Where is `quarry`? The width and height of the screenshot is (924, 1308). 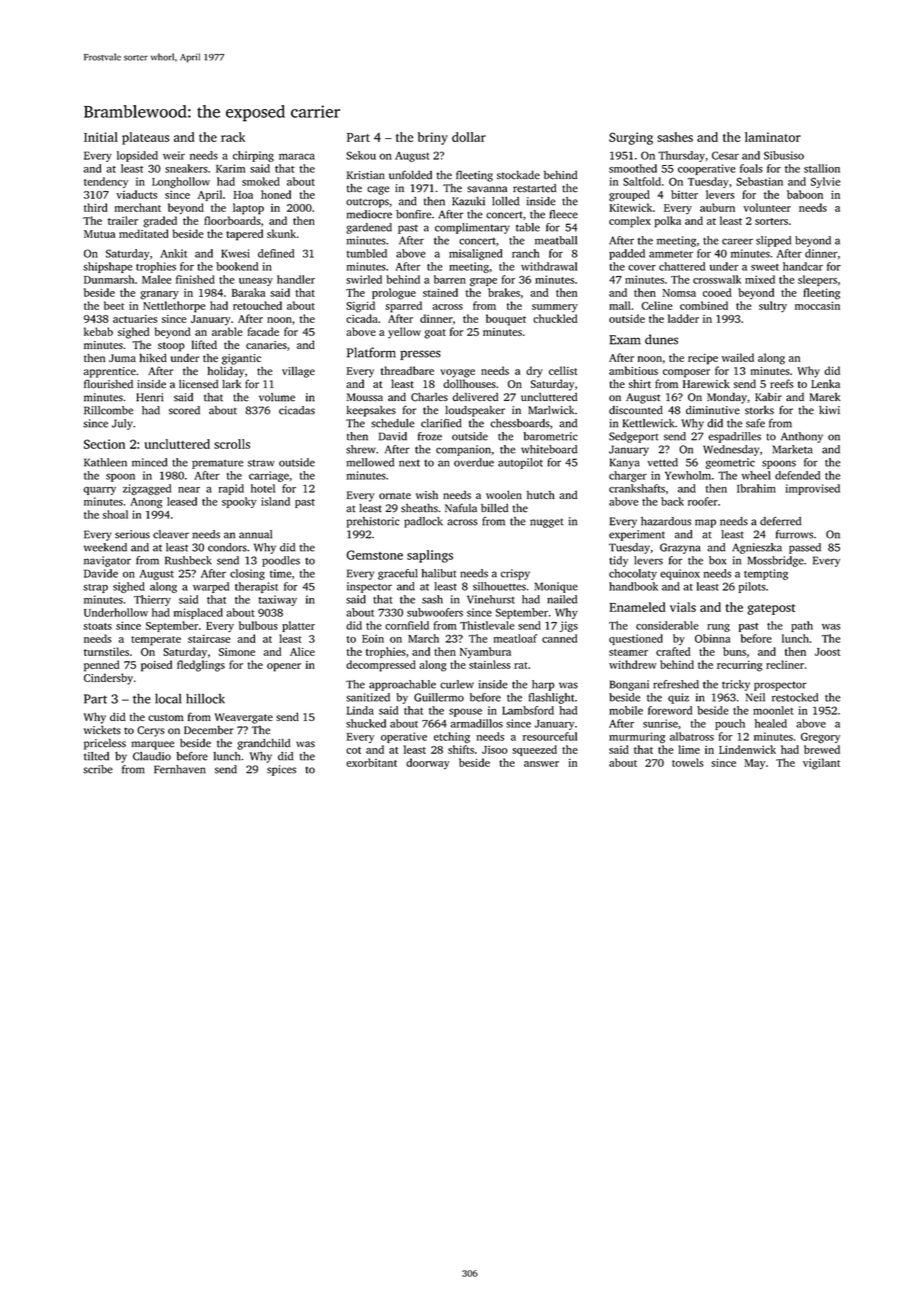 quarry is located at coordinates (100, 491).
